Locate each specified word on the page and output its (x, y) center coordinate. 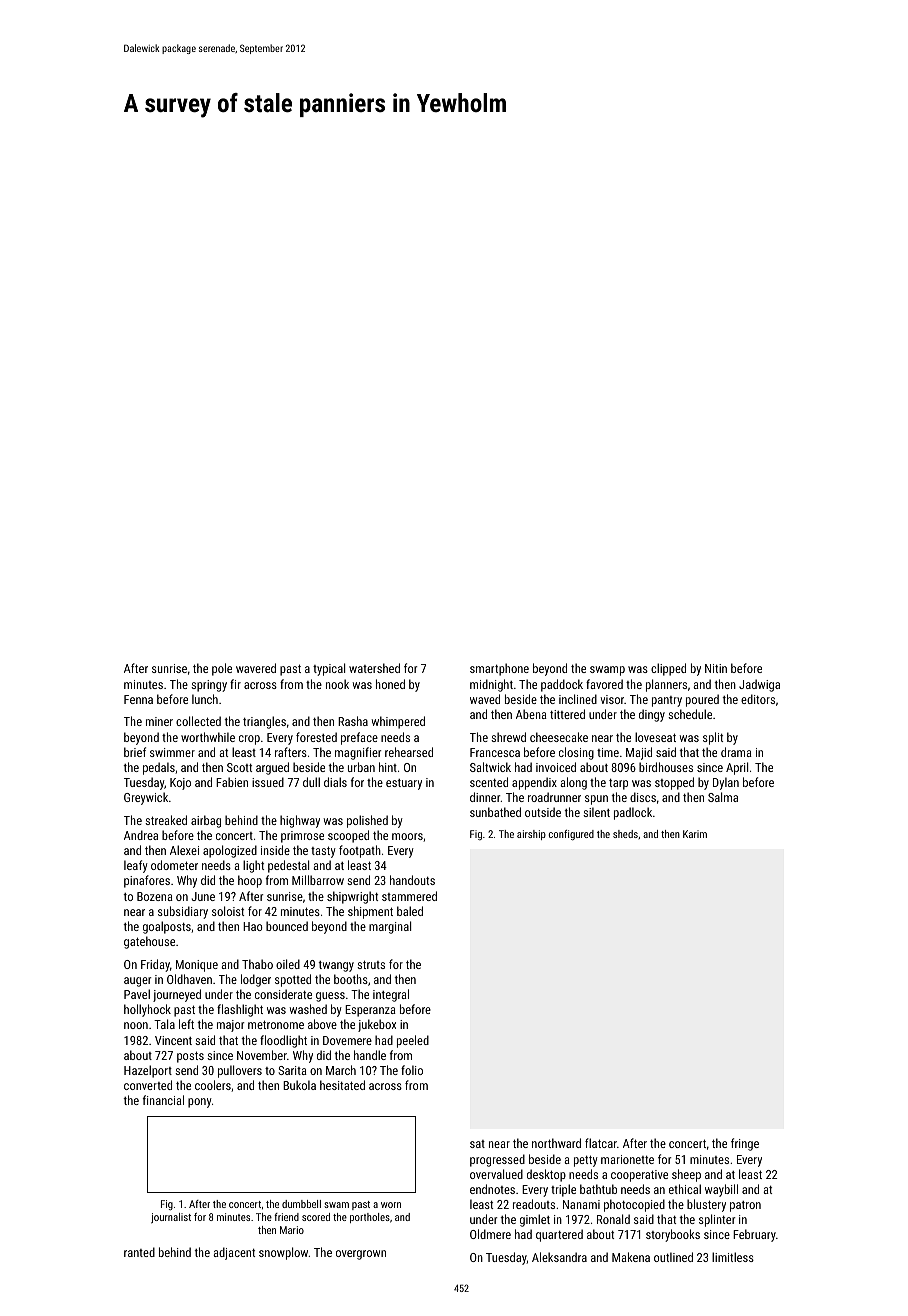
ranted (139, 1252)
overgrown (361, 1255)
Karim (695, 834)
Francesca (495, 752)
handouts (412, 880)
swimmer (172, 752)
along (573, 783)
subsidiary (183, 912)
